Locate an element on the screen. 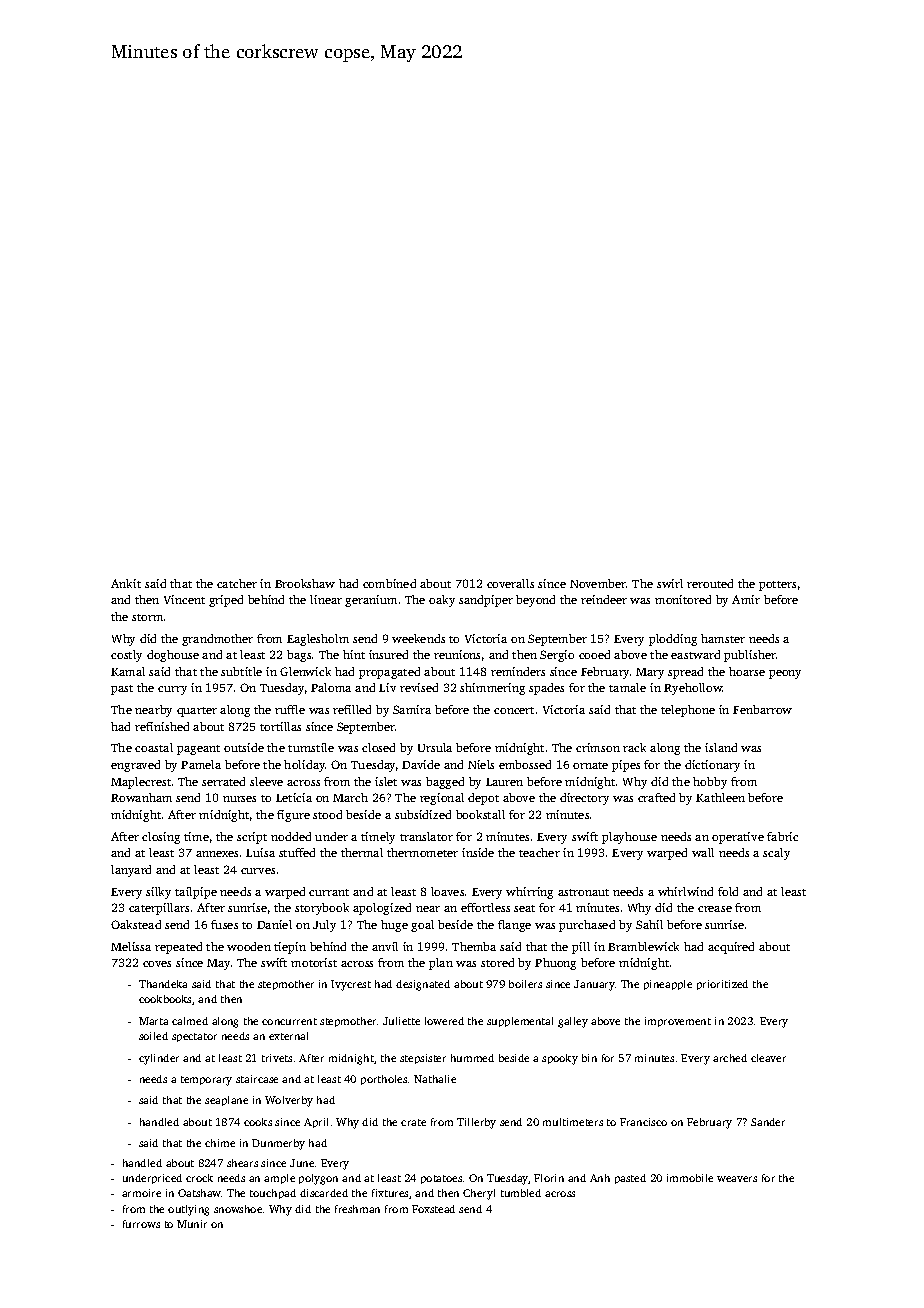  crate is located at coordinates (413, 1122).
